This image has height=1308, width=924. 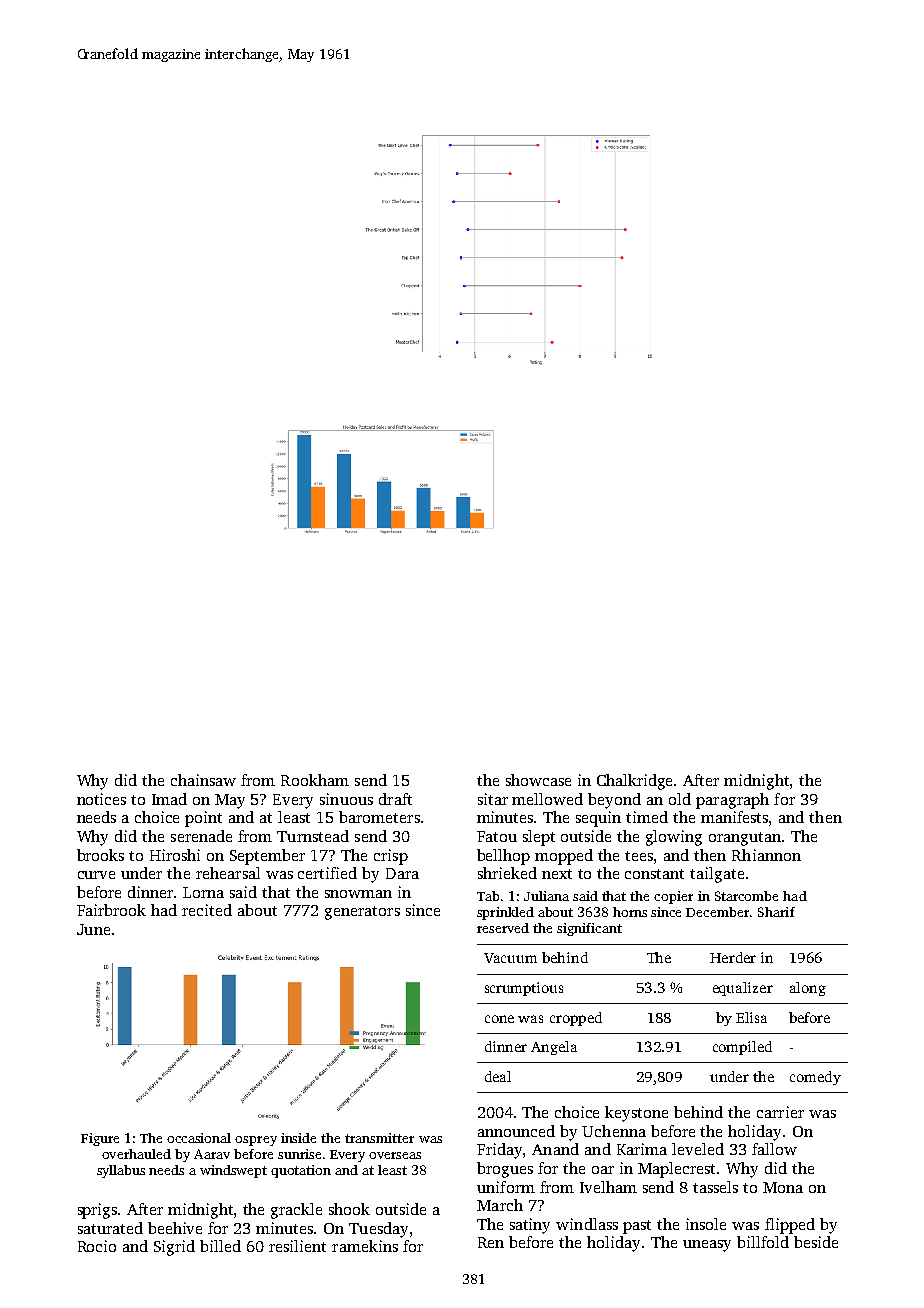 I want to click on ramekins, so click(x=365, y=1246).
